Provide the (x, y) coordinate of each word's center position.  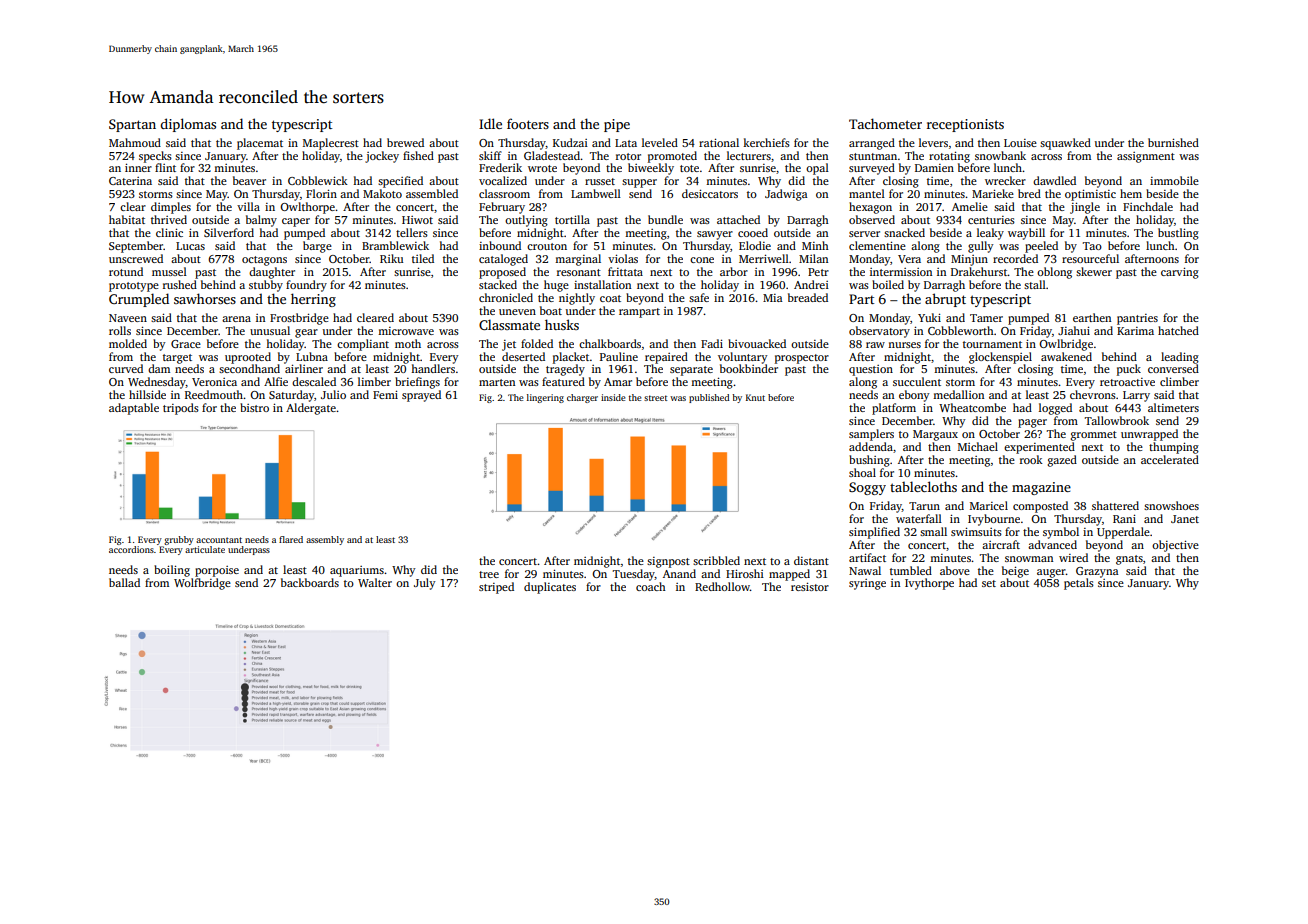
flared (291, 539)
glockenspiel (1000, 358)
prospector (802, 359)
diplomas (188, 125)
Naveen (128, 318)
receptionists (965, 125)
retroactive (1127, 382)
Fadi (712, 343)
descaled (314, 381)
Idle (490, 123)
